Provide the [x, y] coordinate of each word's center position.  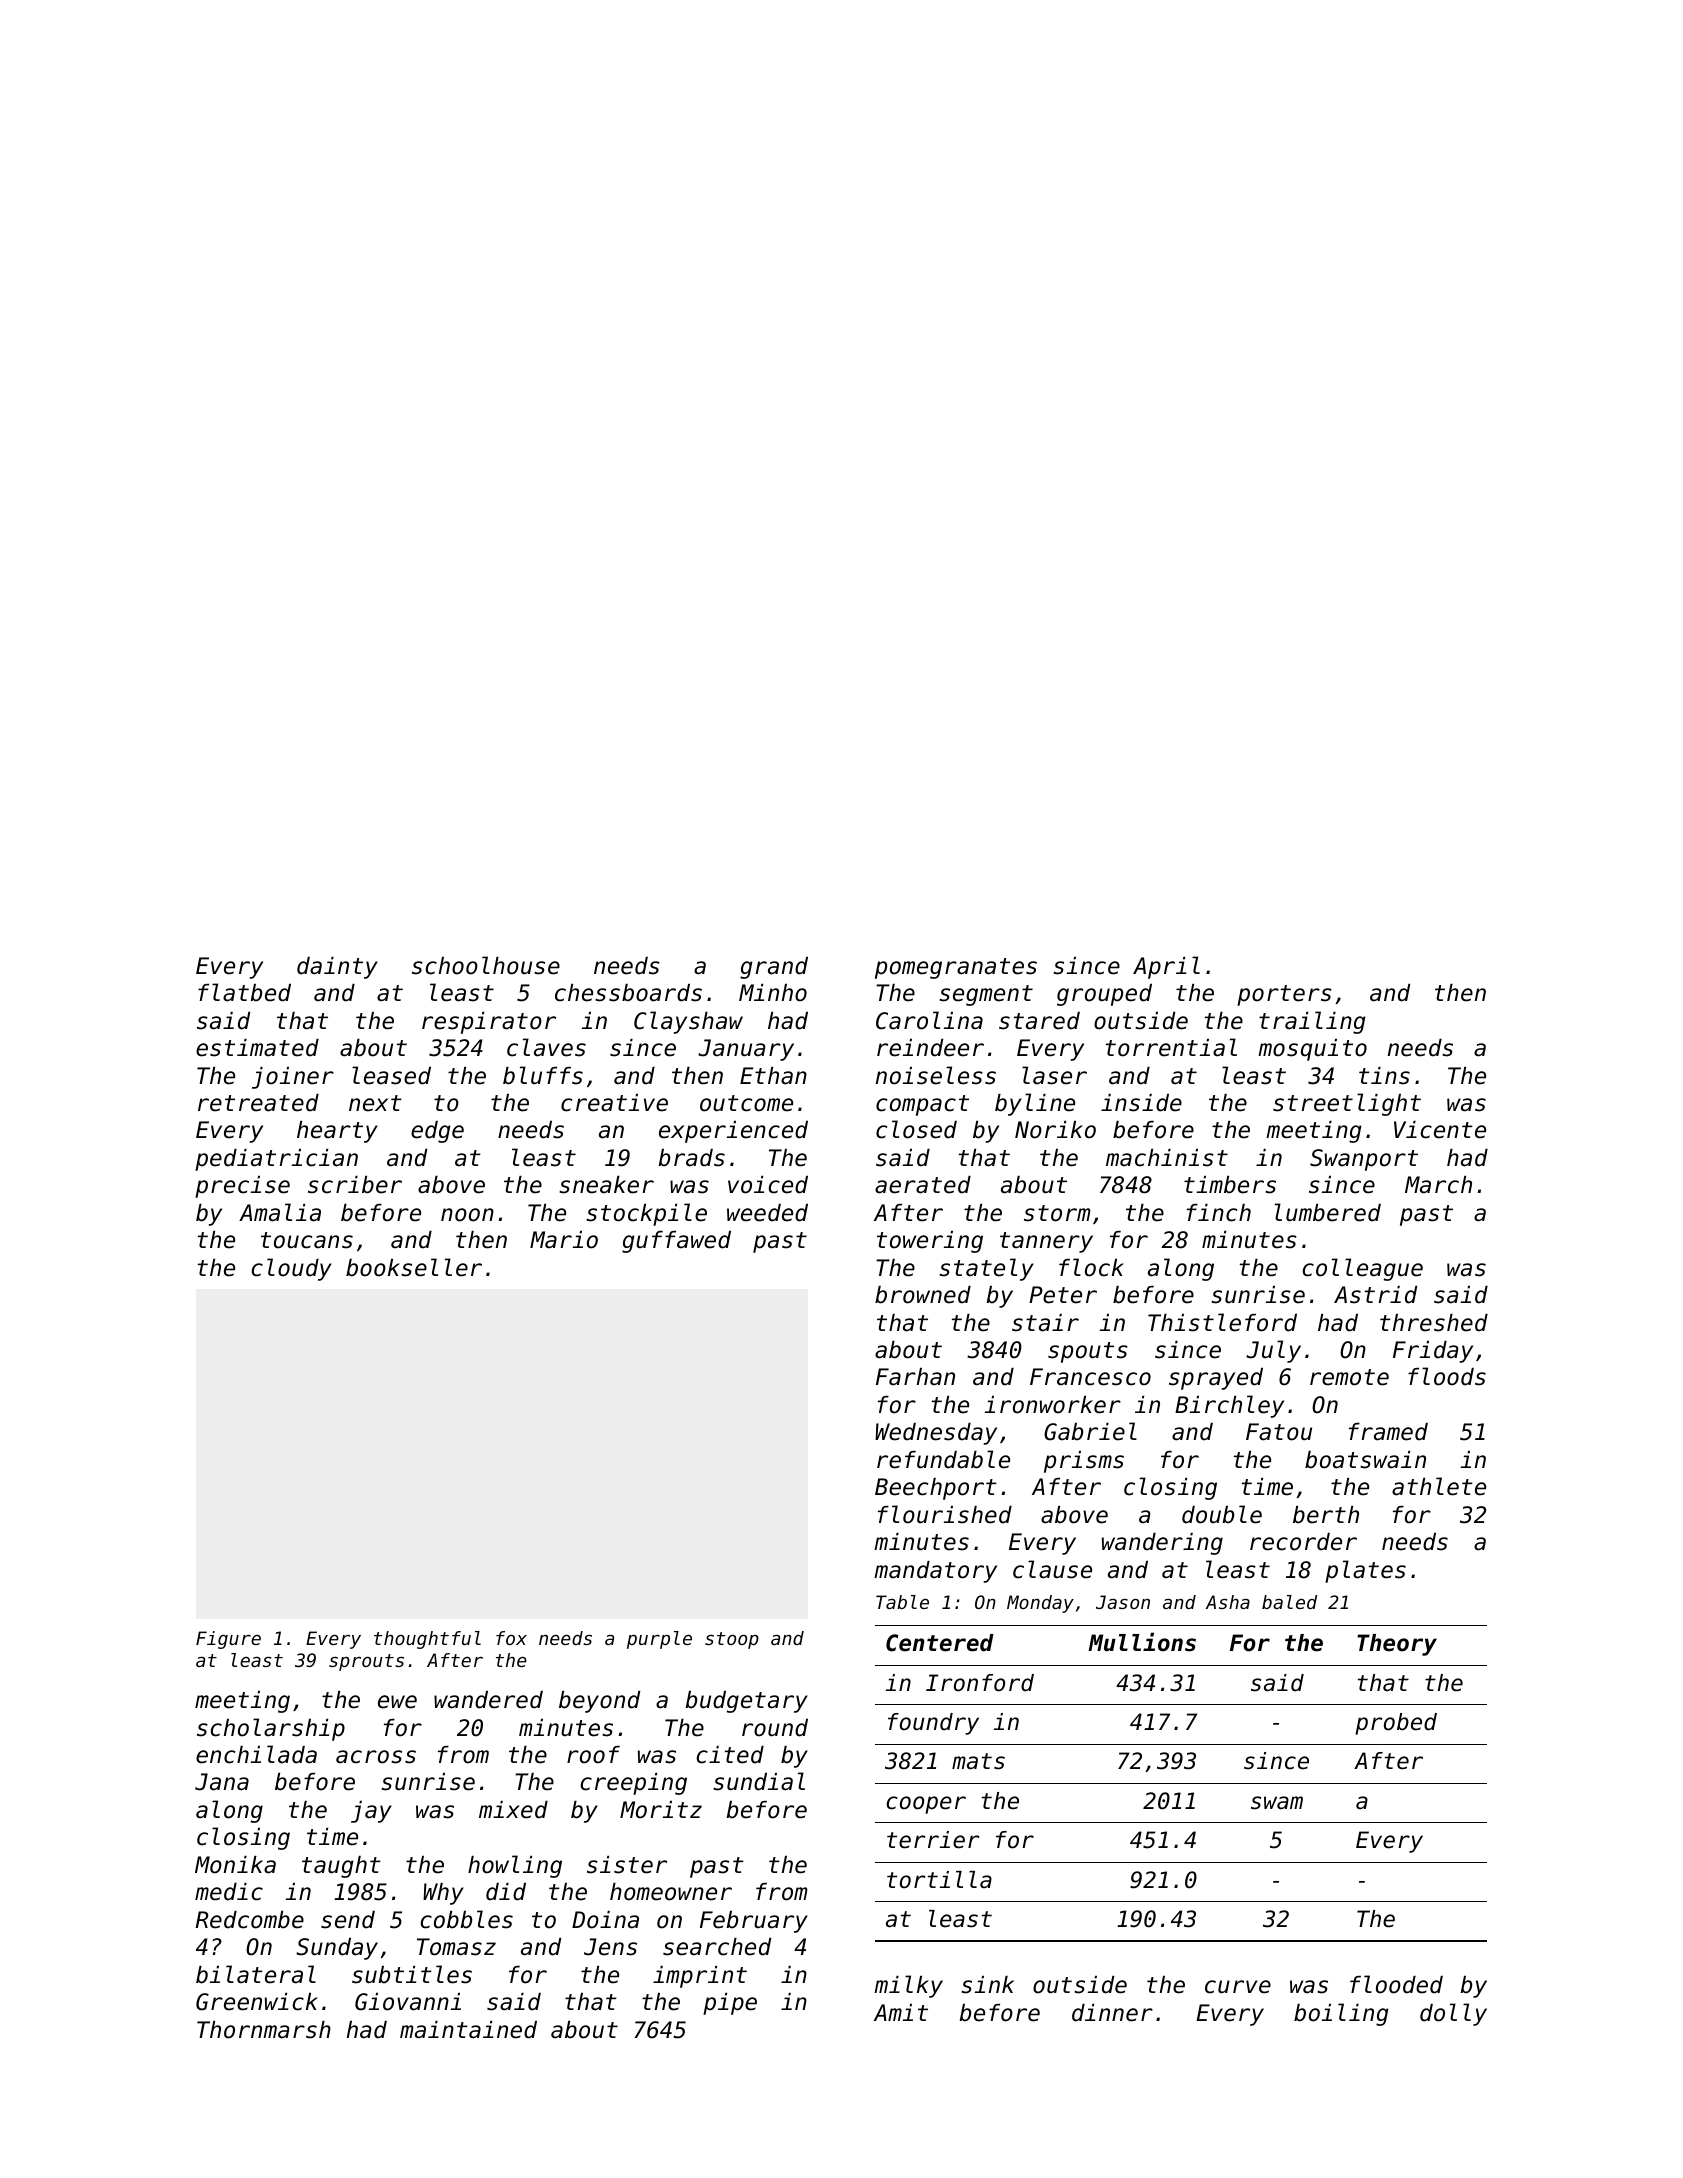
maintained [468, 2030]
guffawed [676, 1242]
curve [1238, 1987]
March [1438, 1185]
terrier [933, 1840]
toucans [307, 1240]
